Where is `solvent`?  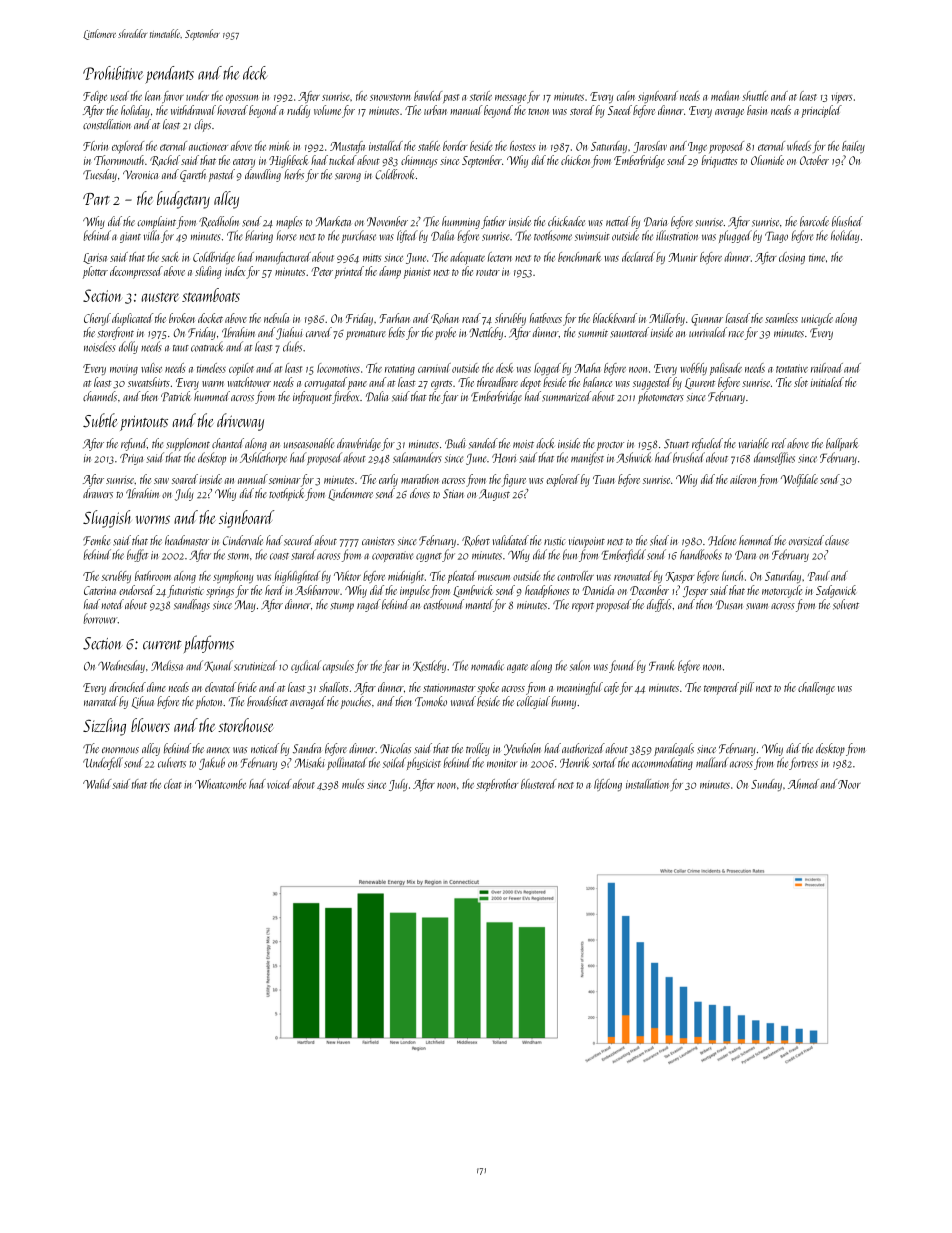 solvent is located at coordinates (846, 604).
